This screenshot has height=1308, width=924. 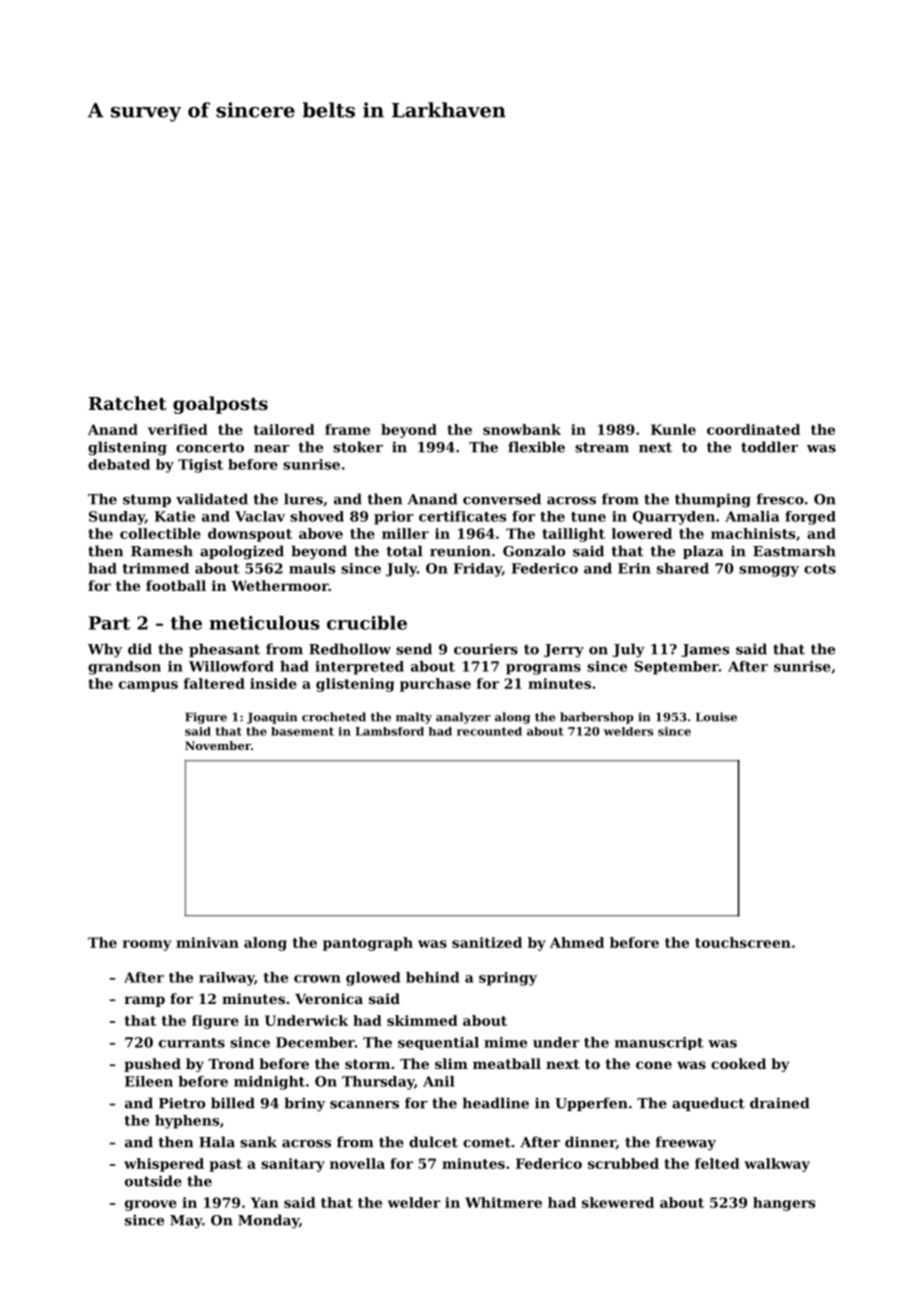 I want to click on goalposts, so click(x=220, y=405).
